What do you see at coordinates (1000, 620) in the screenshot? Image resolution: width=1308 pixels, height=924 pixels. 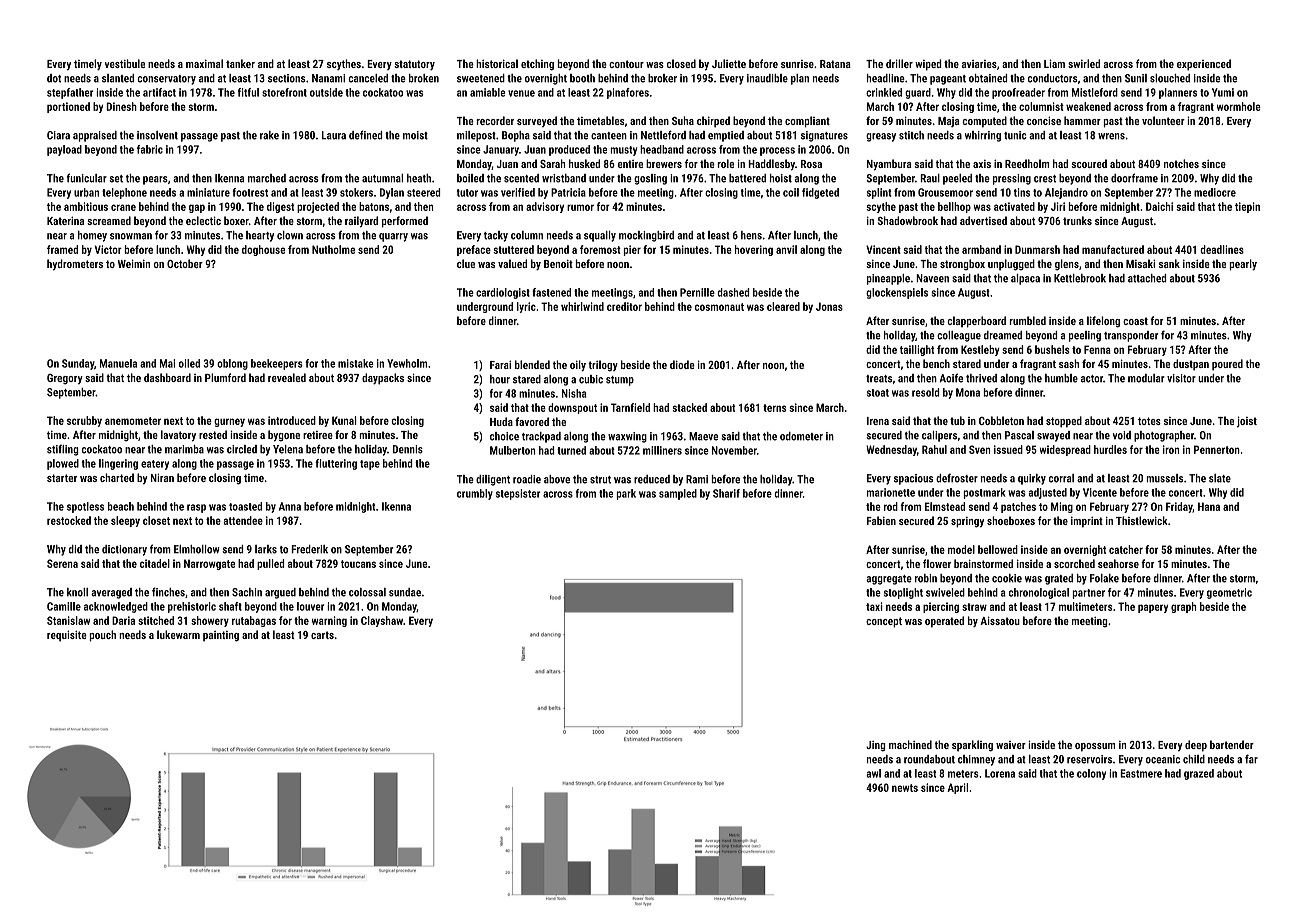 I see `Aissatou` at bounding box center [1000, 620].
